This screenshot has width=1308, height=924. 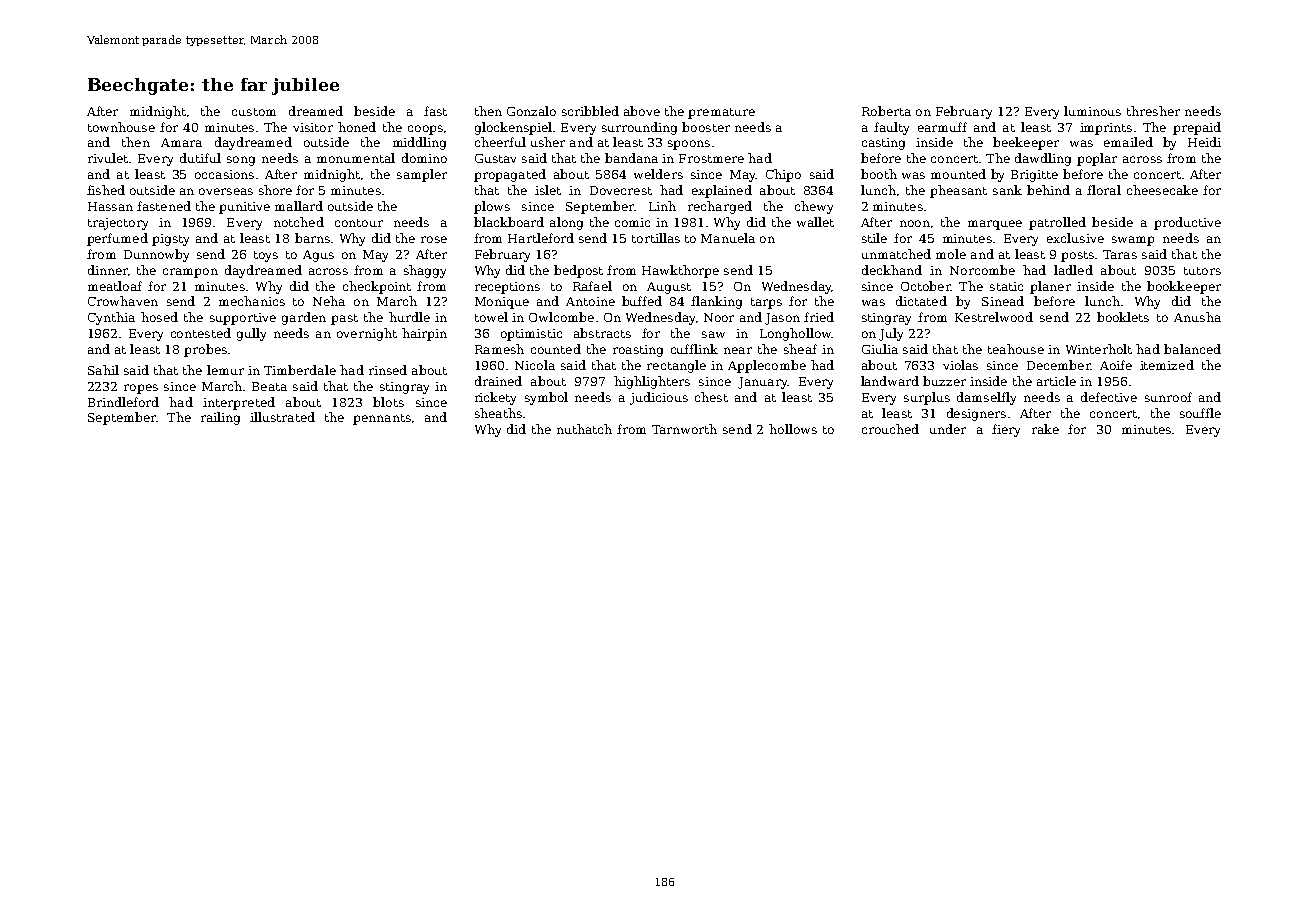 I want to click on welders, so click(x=658, y=174).
